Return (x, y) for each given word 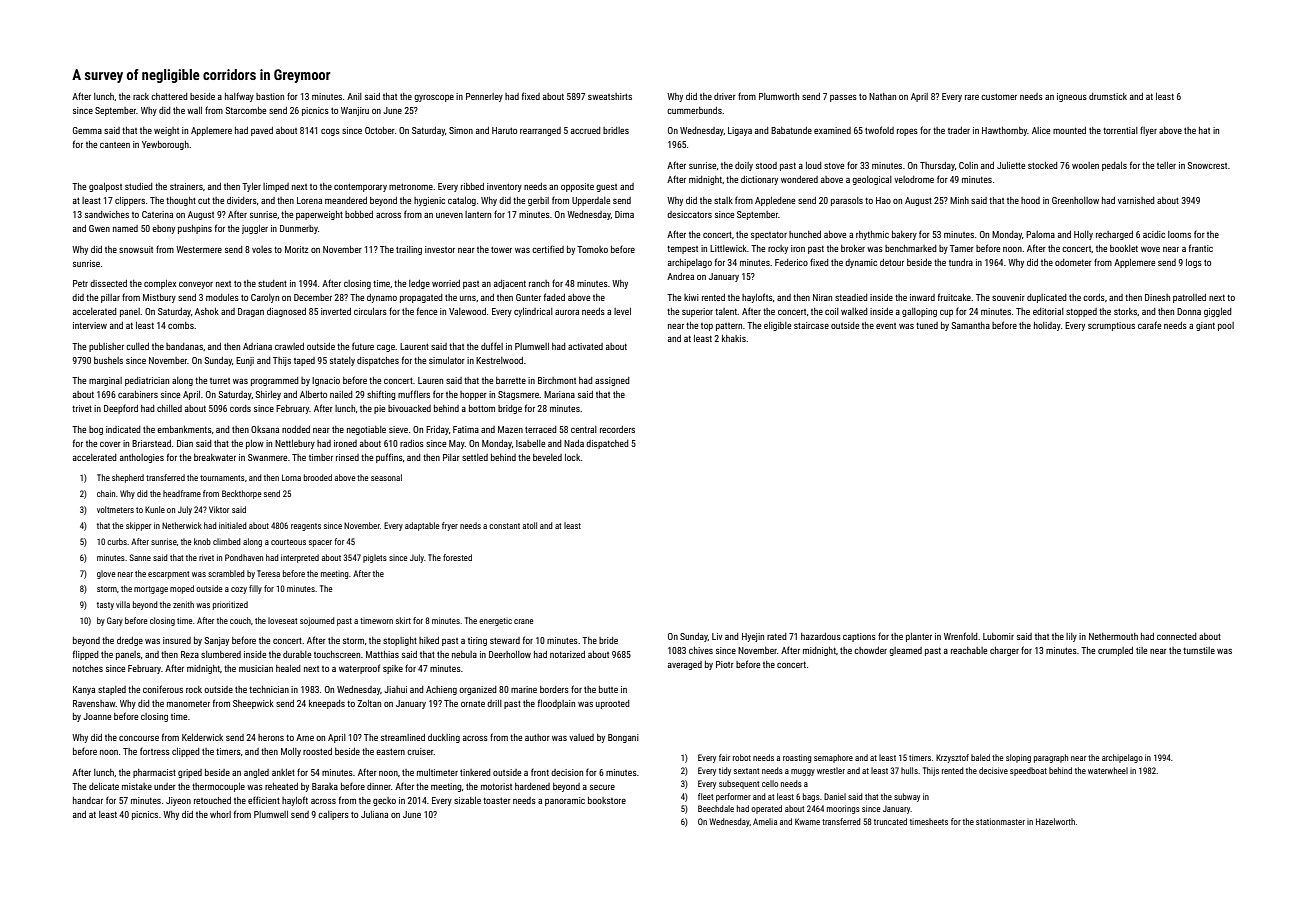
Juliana (374, 814)
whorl (220, 814)
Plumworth (779, 96)
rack (141, 96)
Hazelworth (1055, 821)
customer (999, 96)
